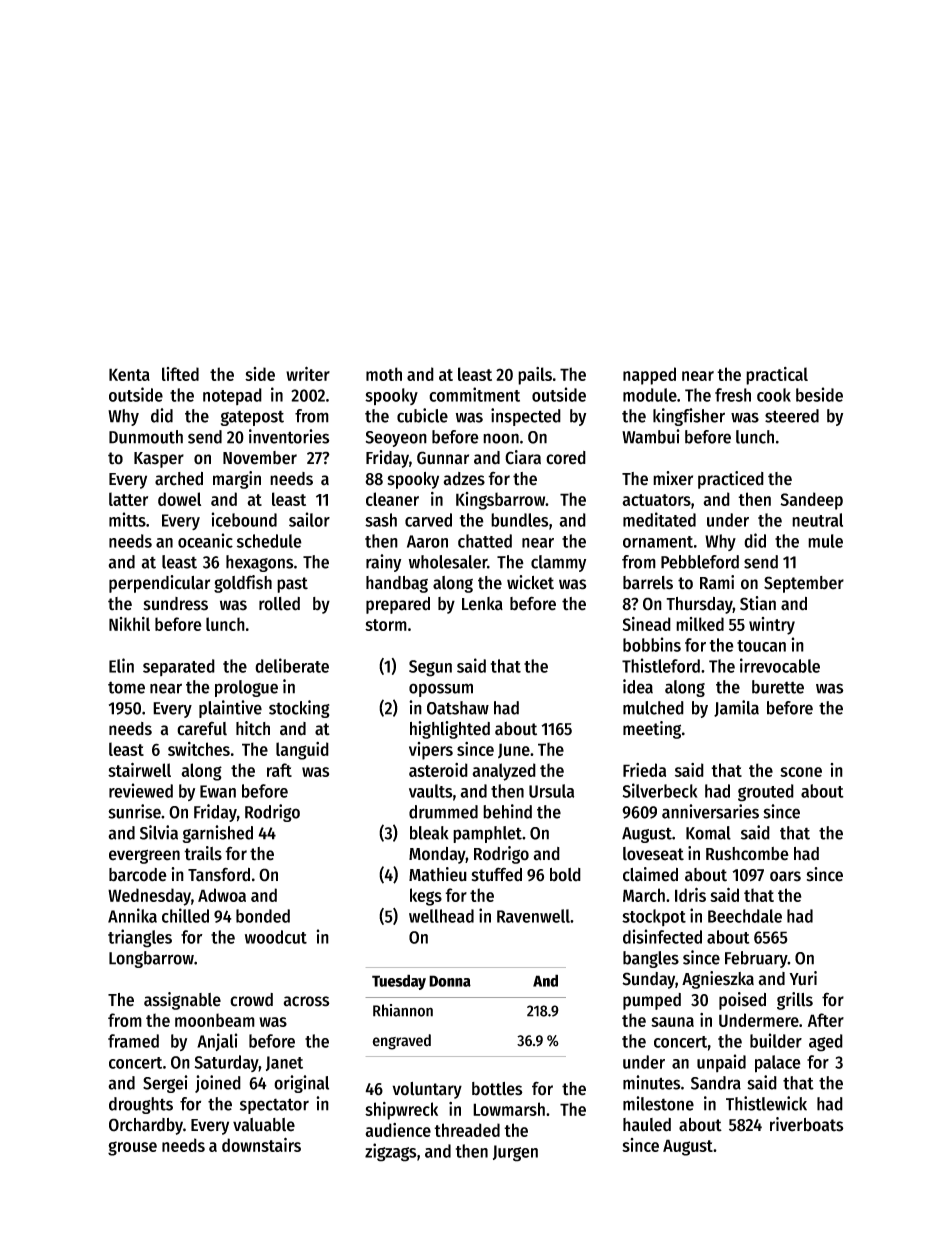 This page has width=952, height=1233. What do you see at coordinates (731, 480) in the page?
I see `practiced` at bounding box center [731, 480].
